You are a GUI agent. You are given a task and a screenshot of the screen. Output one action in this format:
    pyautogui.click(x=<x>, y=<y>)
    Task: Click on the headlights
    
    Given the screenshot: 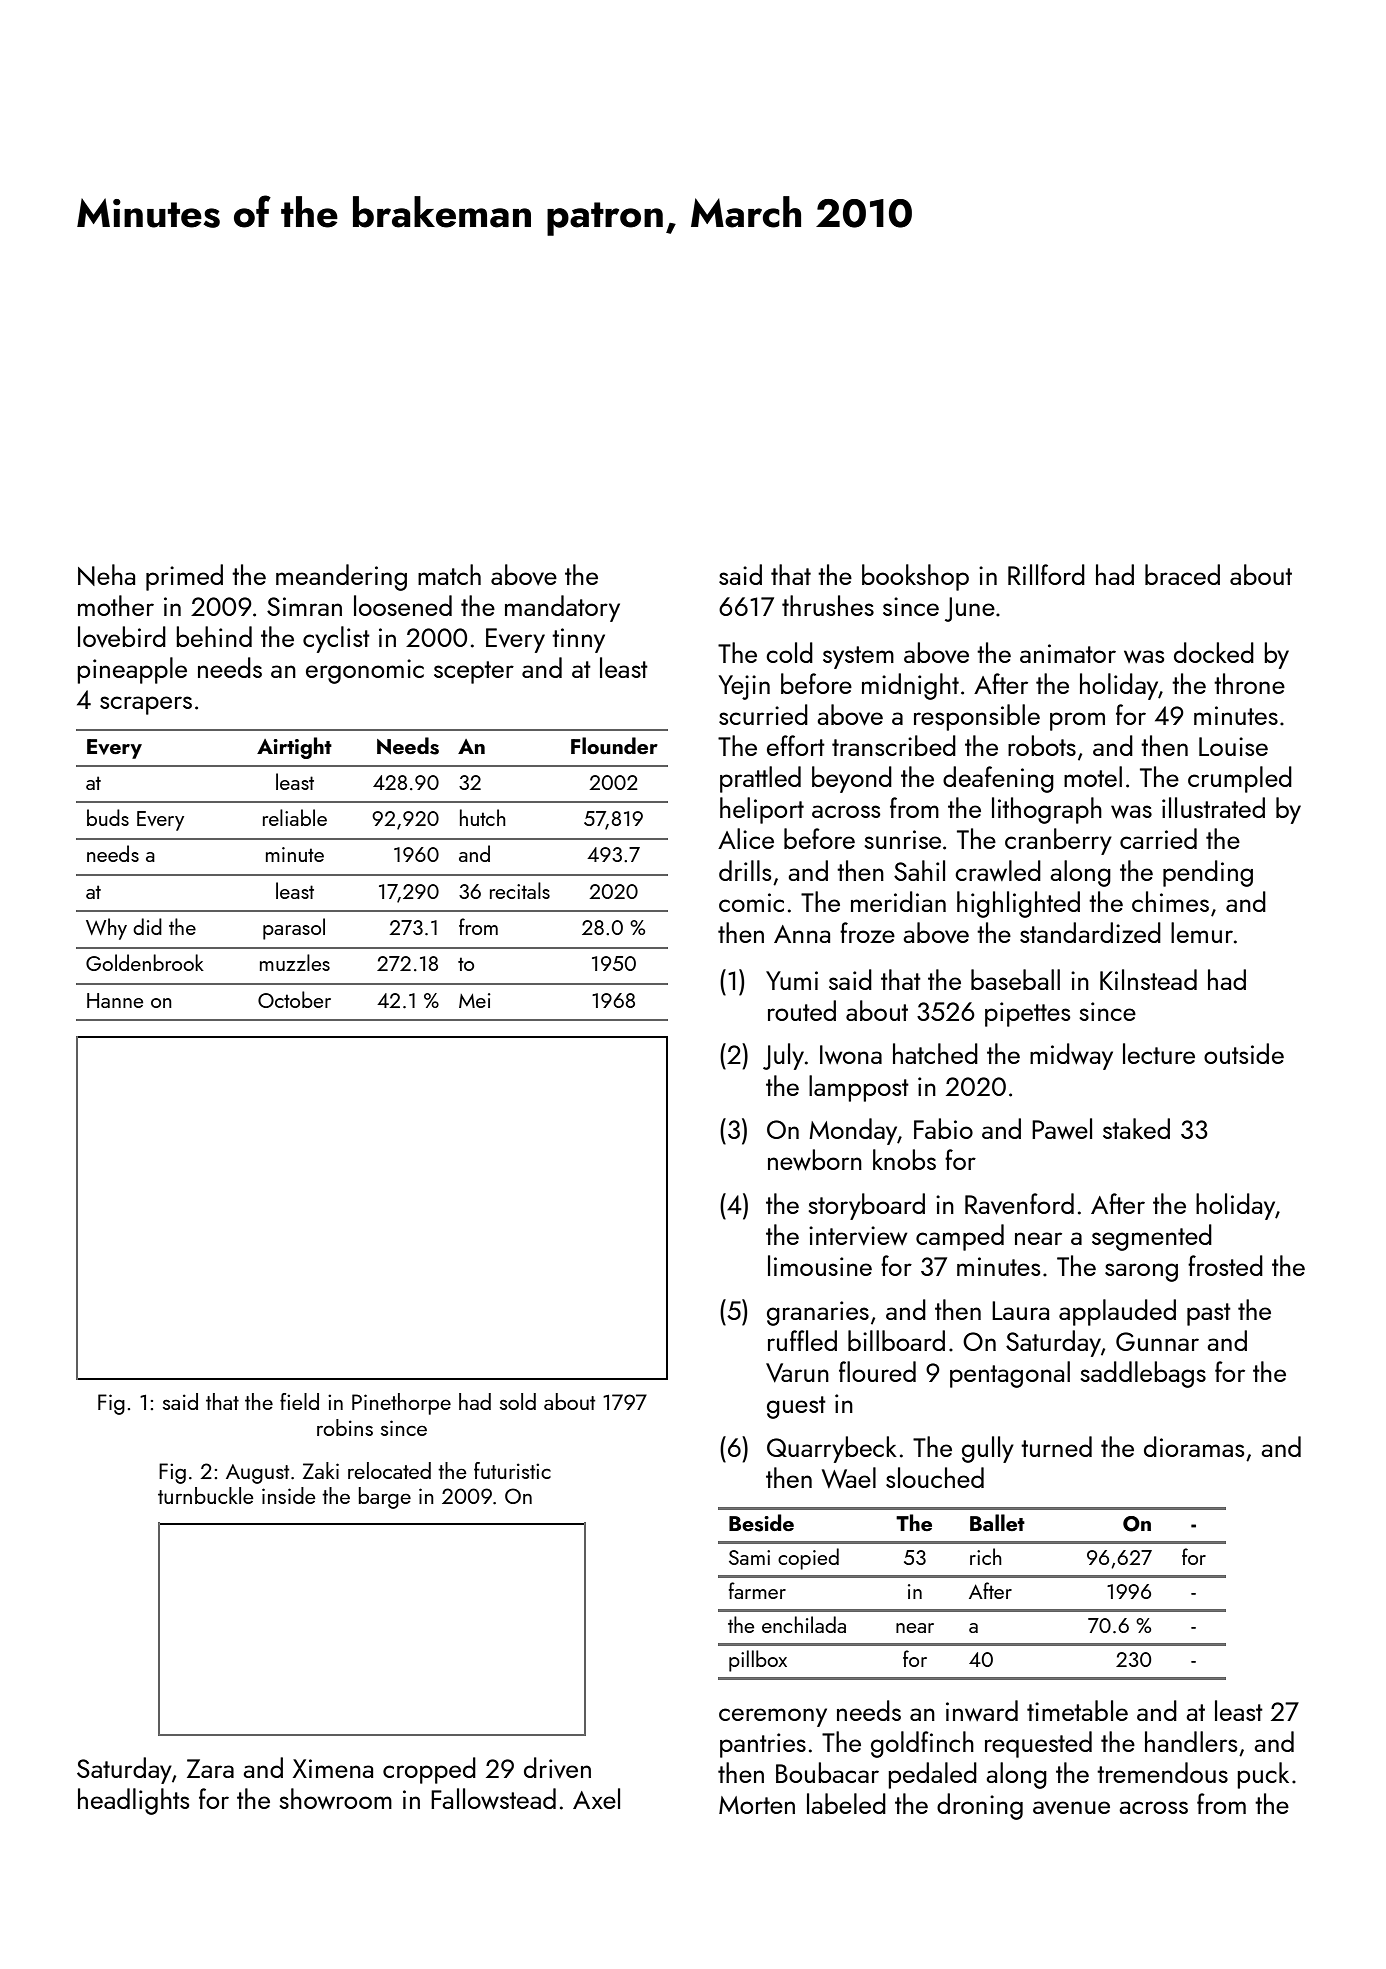 What is the action you would take?
    pyautogui.click(x=134, y=1801)
